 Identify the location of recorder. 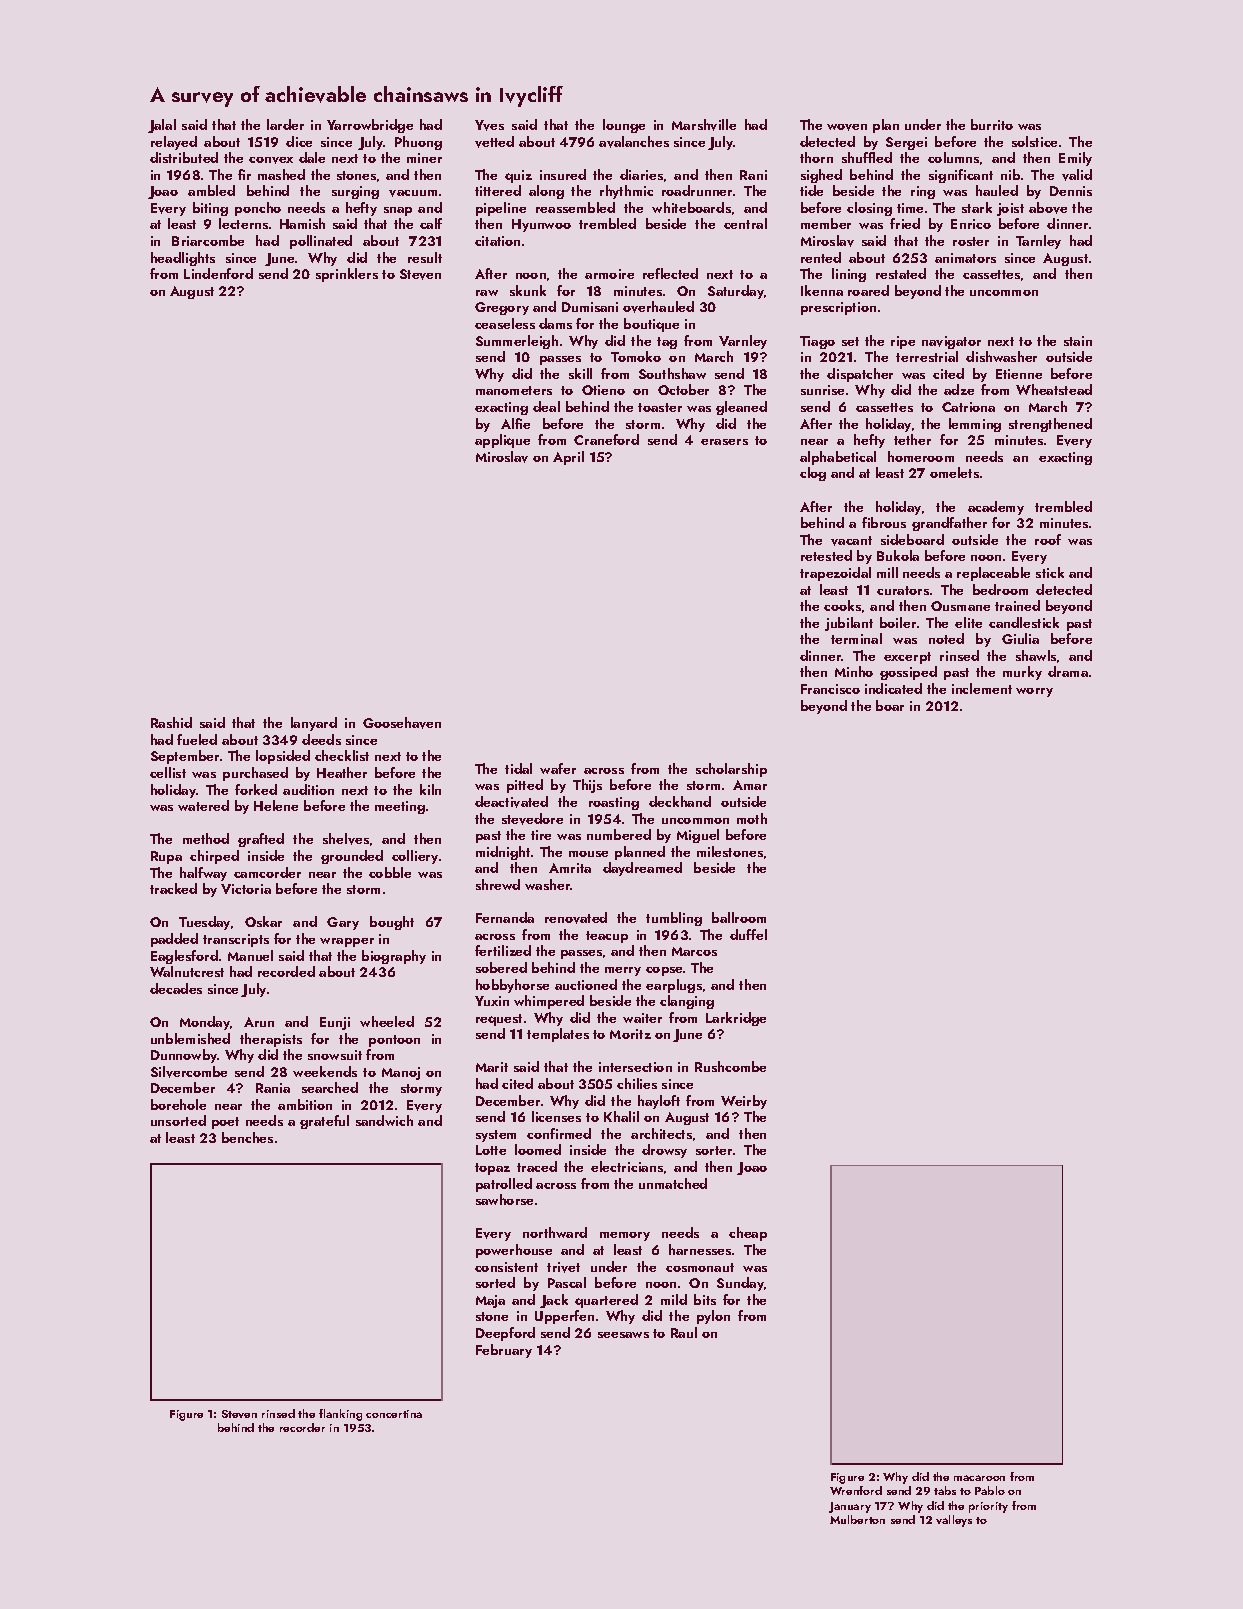
(302, 1427).
